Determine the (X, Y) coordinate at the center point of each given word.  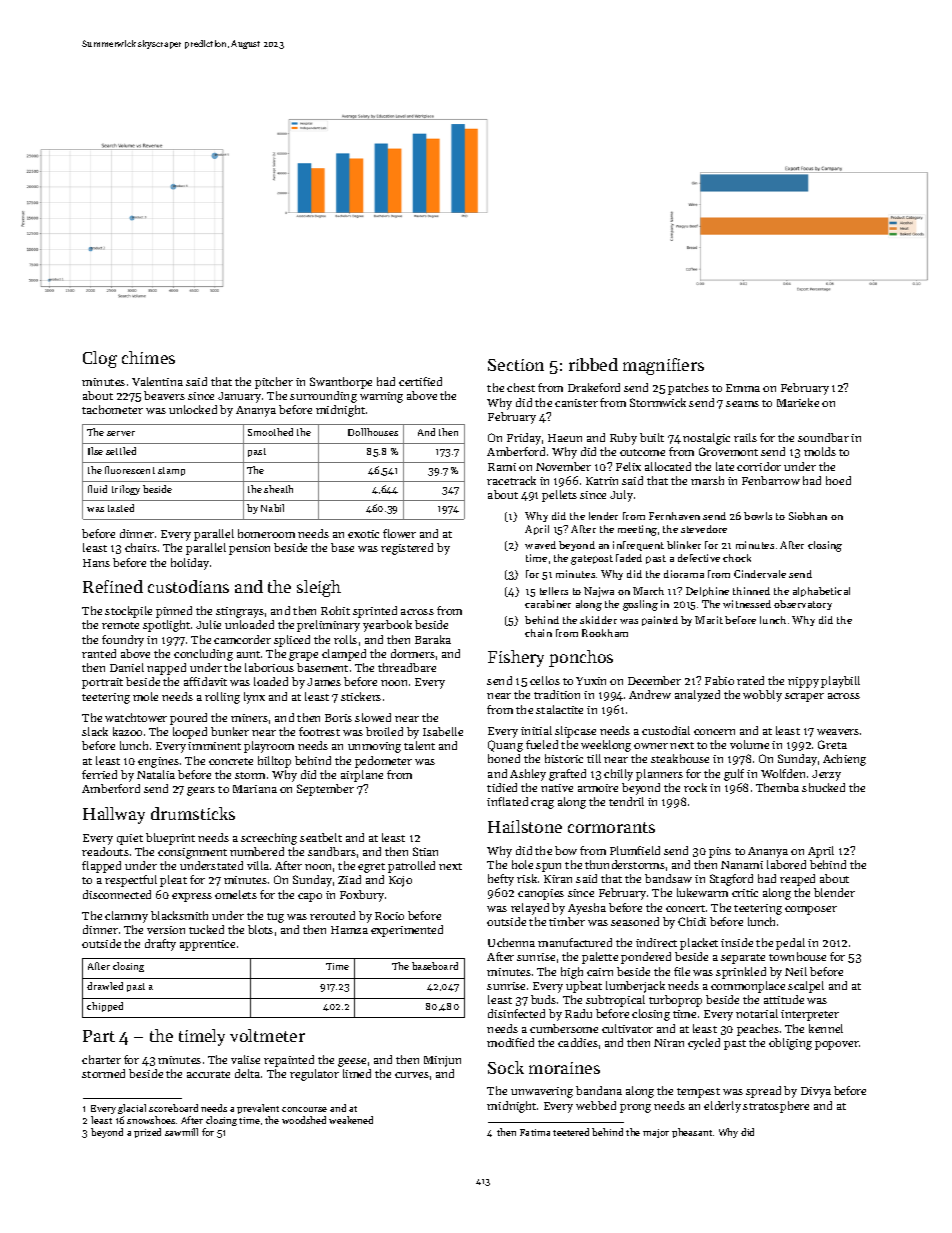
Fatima (535, 1132)
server (121, 433)
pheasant (692, 1133)
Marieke (798, 402)
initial (536, 730)
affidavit (205, 681)
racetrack (511, 480)
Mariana (255, 789)
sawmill (181, 1132)
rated (750, 680)
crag (542, 804)
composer (811, 910)
